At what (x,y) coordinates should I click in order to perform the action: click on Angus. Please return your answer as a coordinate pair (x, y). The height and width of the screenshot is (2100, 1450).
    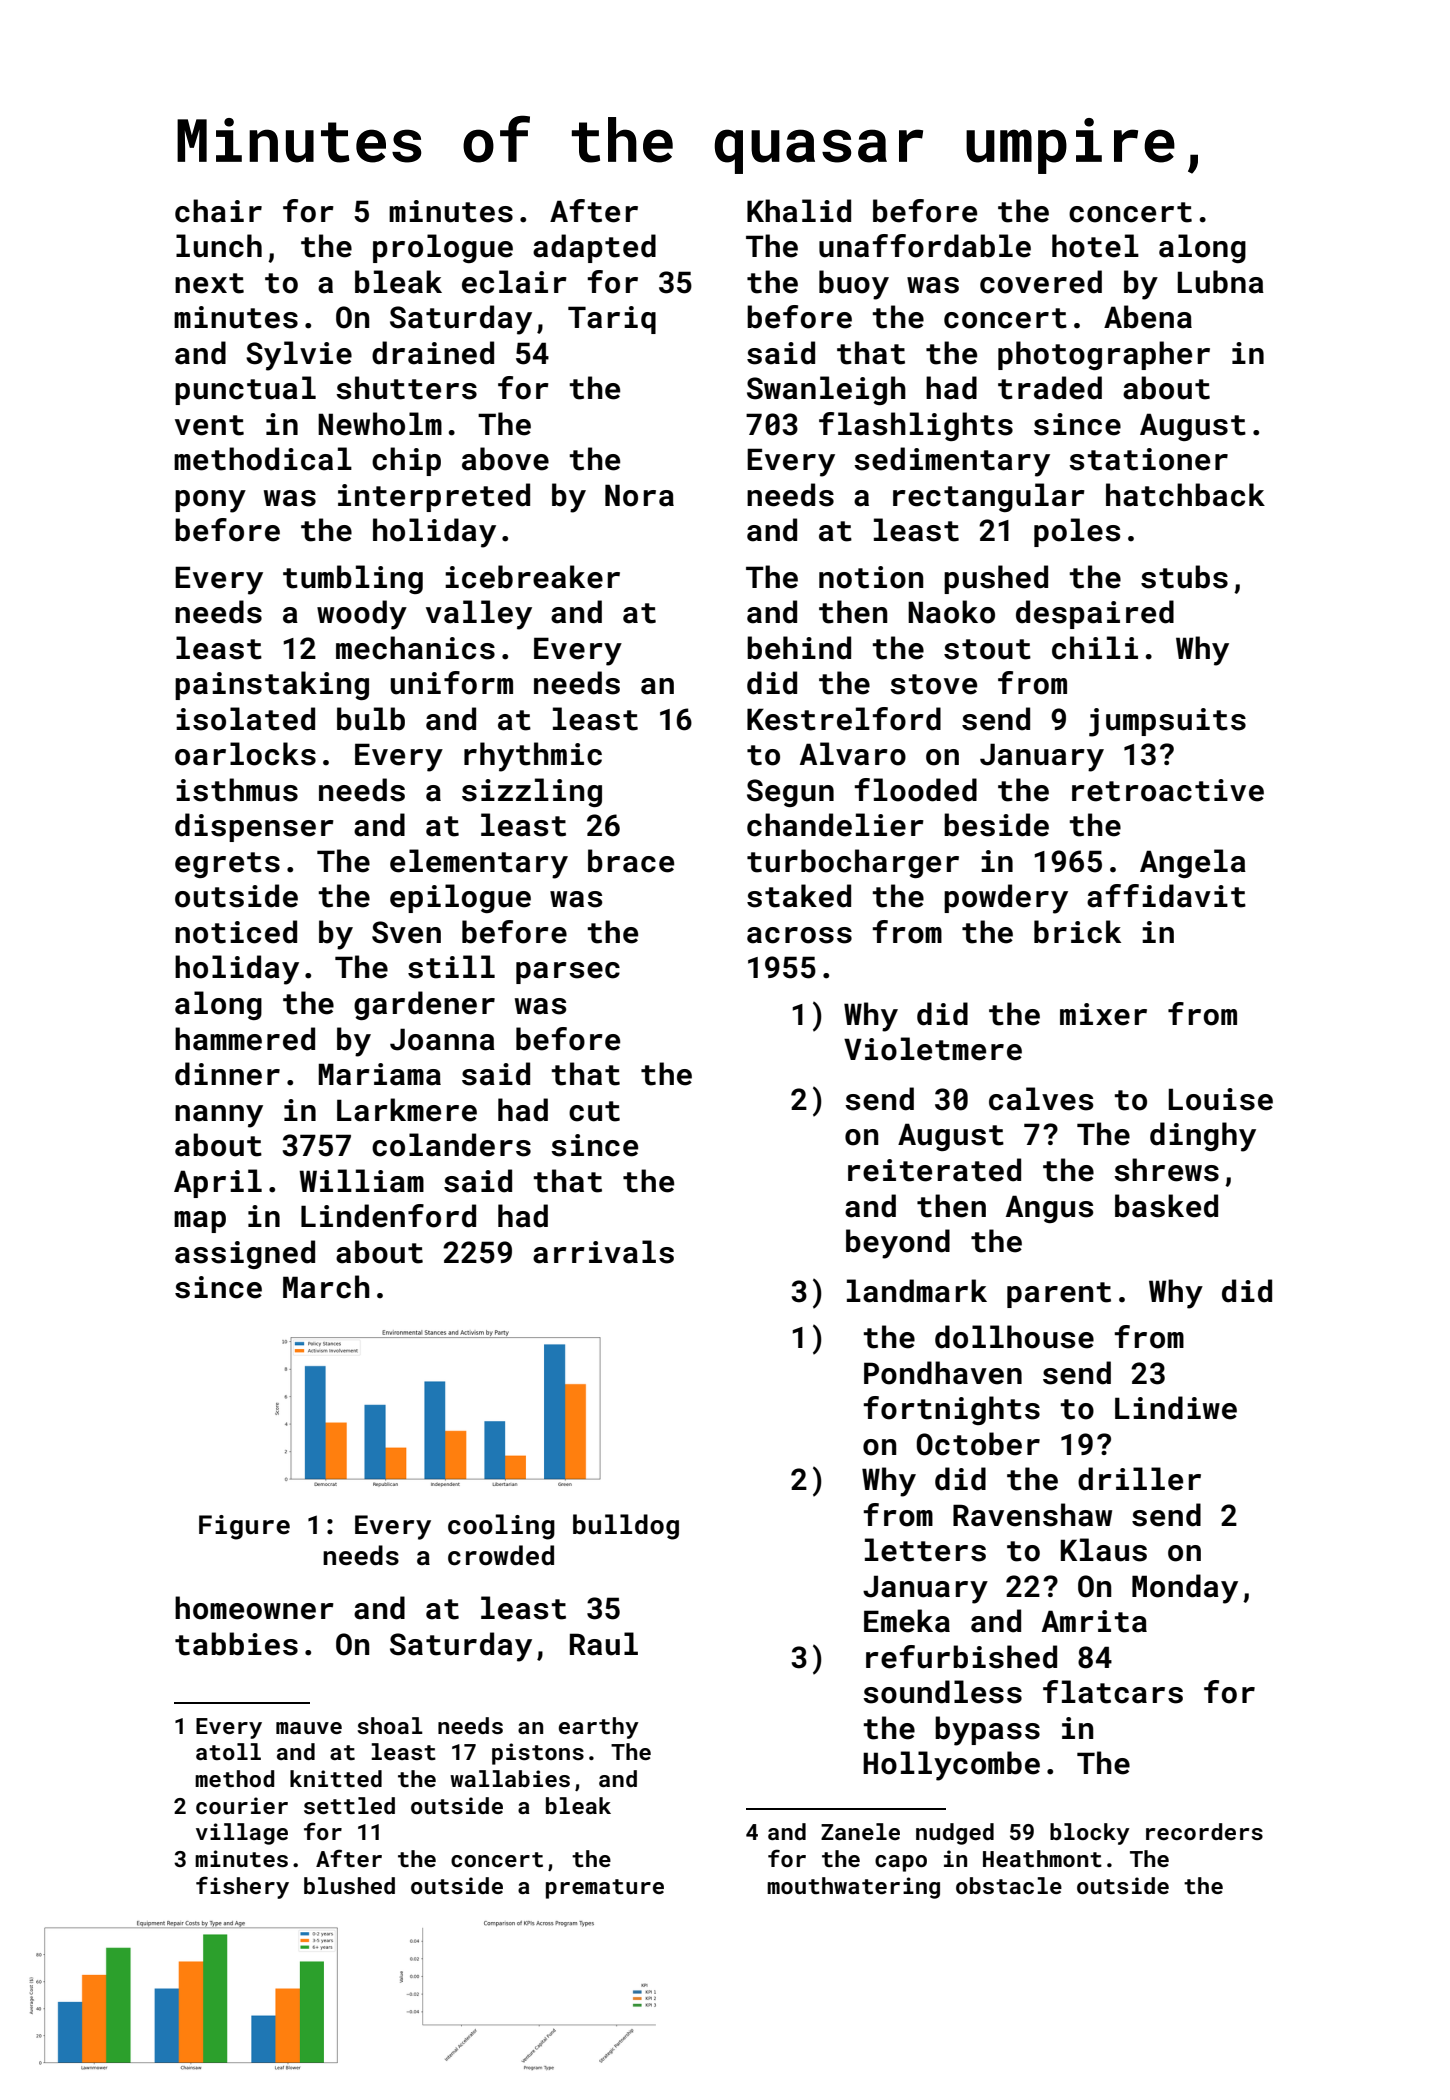
    Looking at the image, I should click on (1050, 1209).
